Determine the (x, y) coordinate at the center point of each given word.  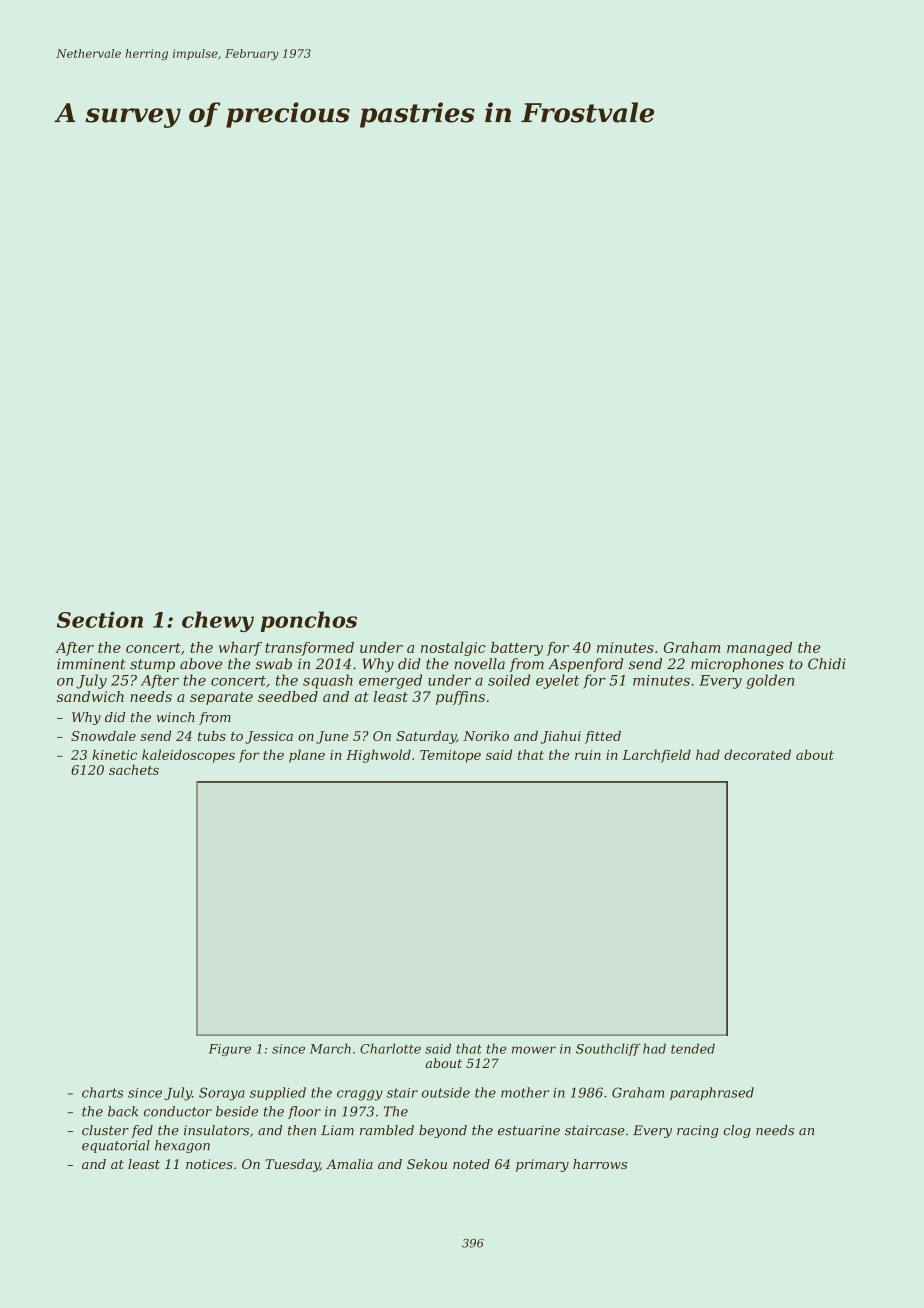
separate (221, 698)
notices (209, 1164)
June (332, 737)
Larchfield (656, 756)
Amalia (349, 1164)
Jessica (269, 737)
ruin (588, 755)
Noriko (486, 736)
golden (770, 681)
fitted (603, 737)
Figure (230, 1050)
